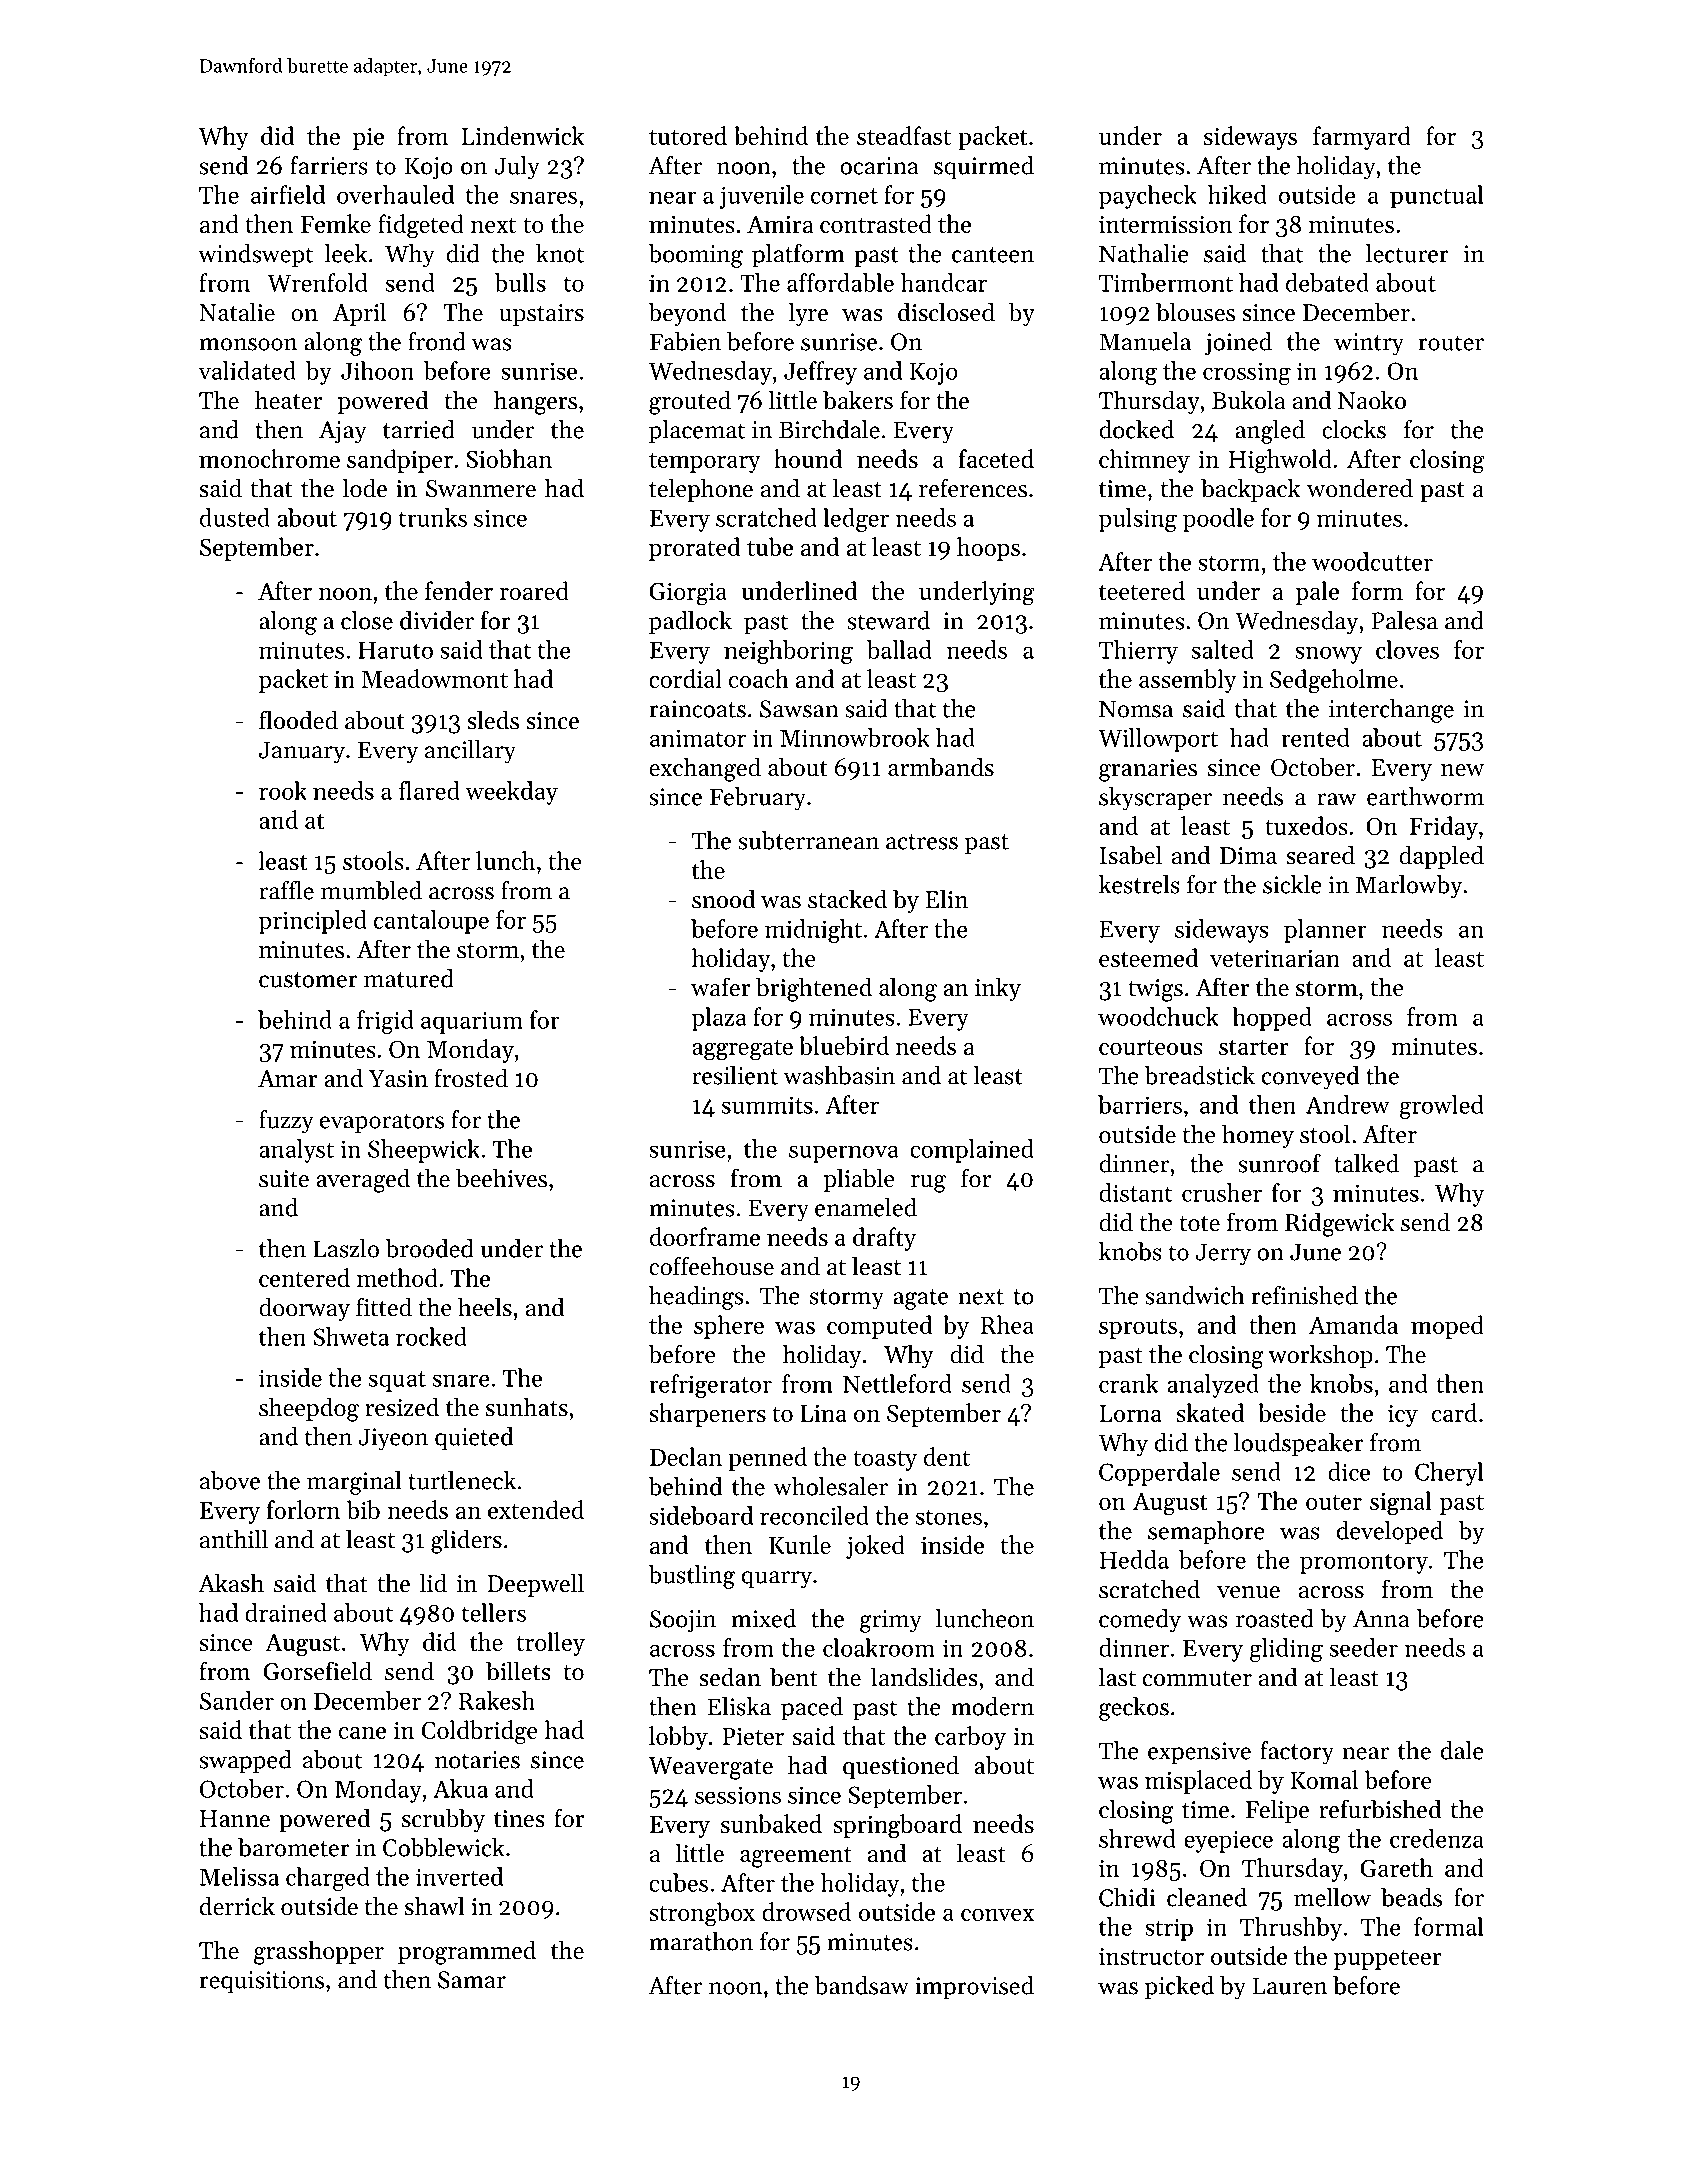 Image resolution: width=1683 pixels, height=2178 pixels. Describe the element at coordinates (866, 1207) in the screenshot. I see `enameled` at that location.
